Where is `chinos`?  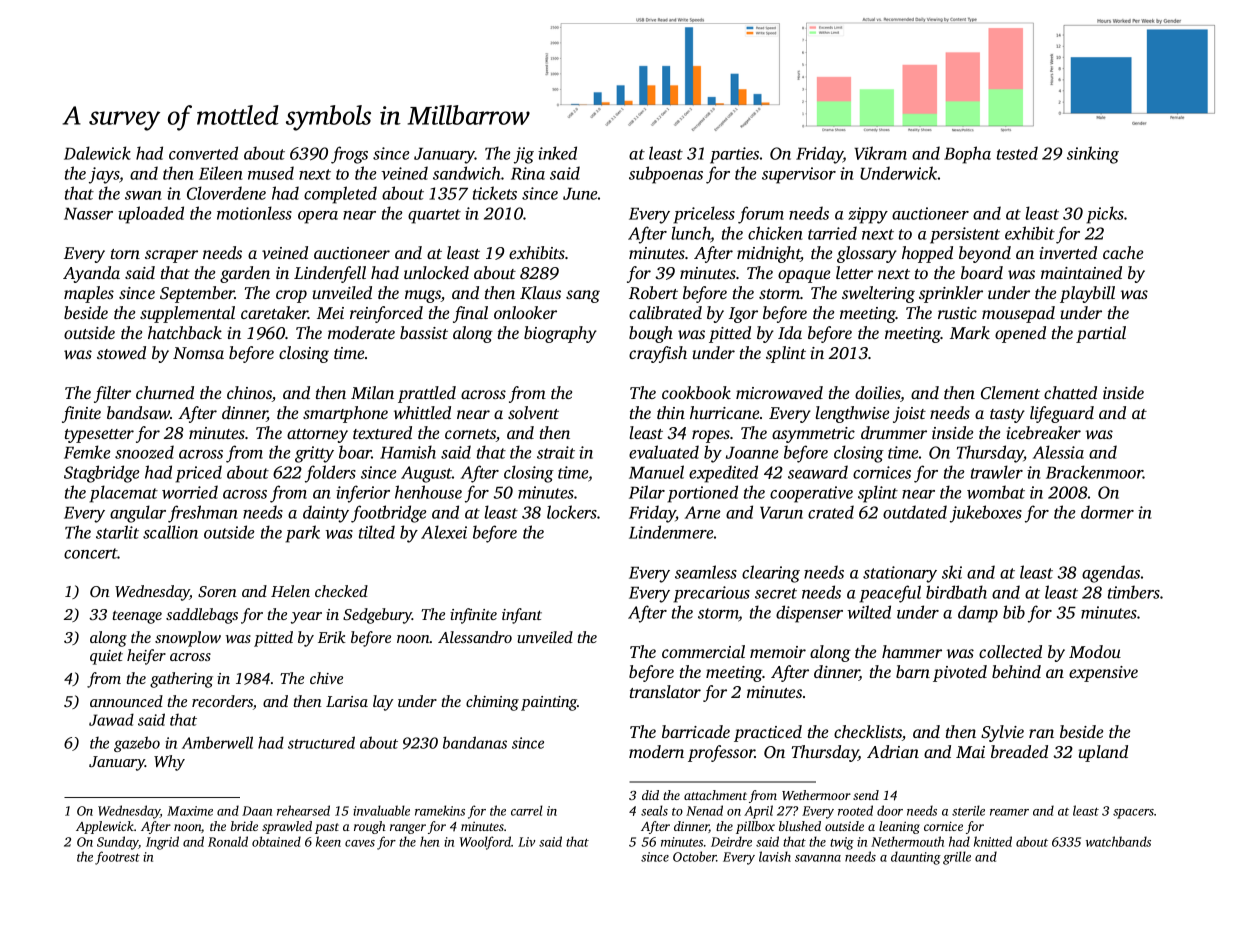
chinos is located at coordinates (249, 392).
